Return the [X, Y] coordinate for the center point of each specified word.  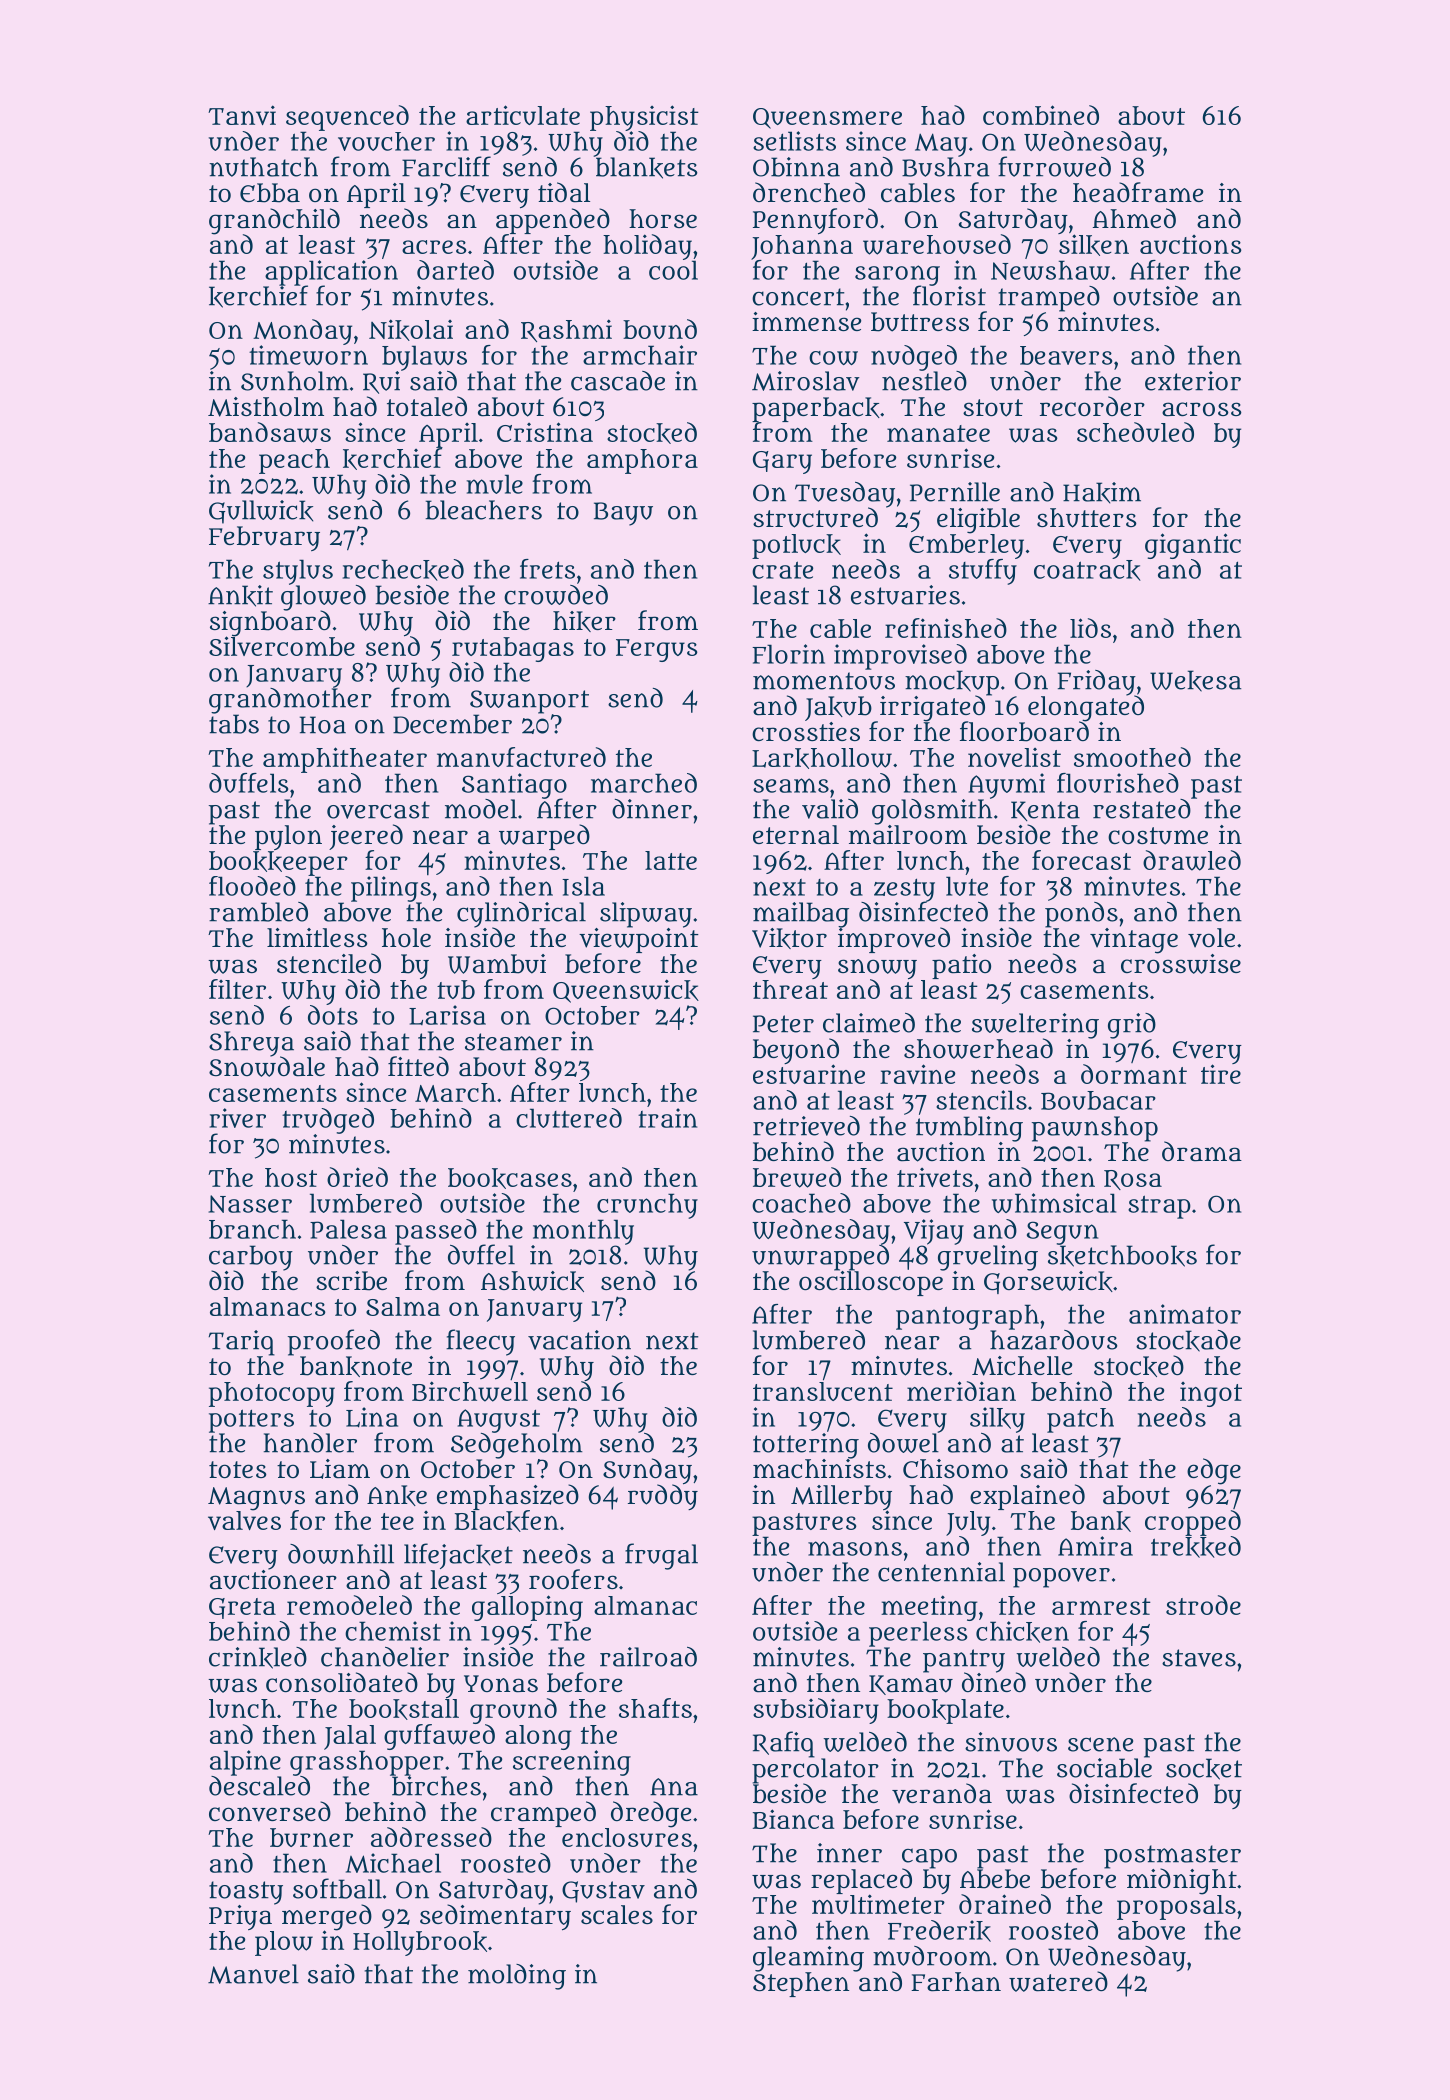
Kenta [1045, 811]
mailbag [801, 915]
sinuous [1011, 1742]
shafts [655, 1708]
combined [1041, 115]
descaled [259, 1786]
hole [406, 937]
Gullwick [261, 512]
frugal [661, 1556]
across [1202, 409]
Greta [242, 1608]
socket [1204, 1769]
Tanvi [242, 115]
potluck [796, 546]
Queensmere [827, 118]
